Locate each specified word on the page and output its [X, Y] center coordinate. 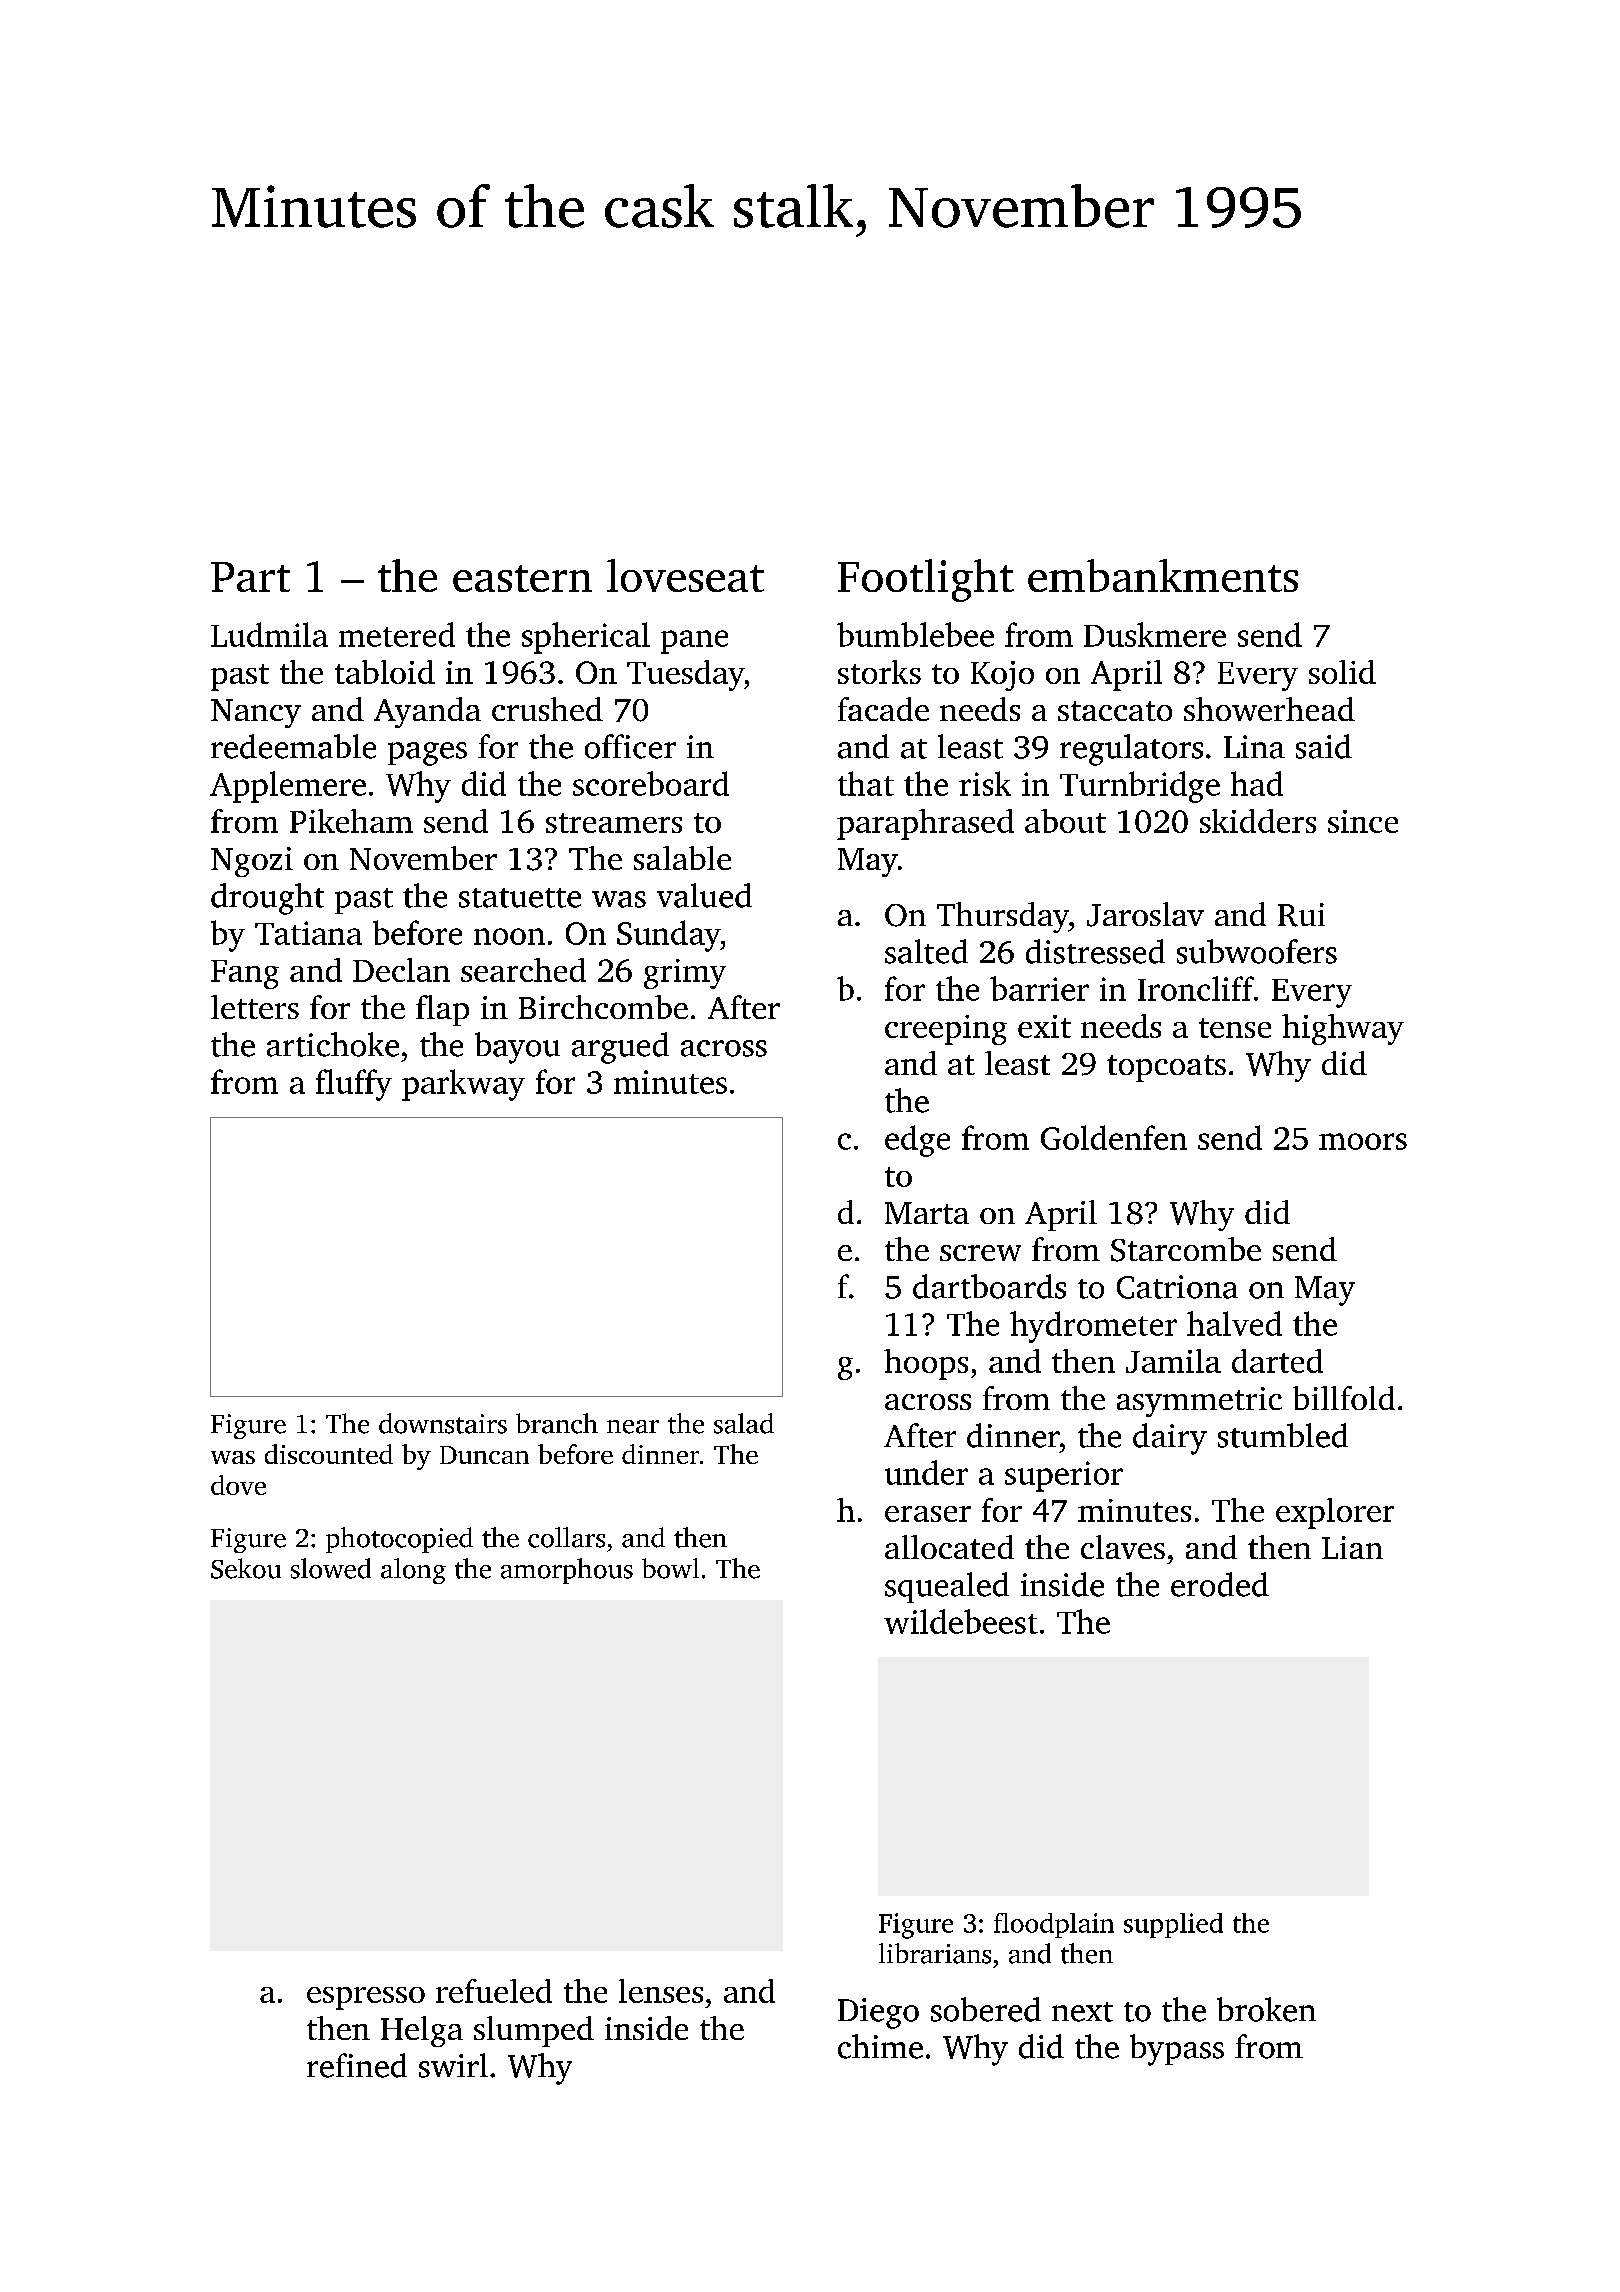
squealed [947, 1587]
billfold [1344, 1398]
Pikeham [351, 821]
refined [357, 2065]
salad [744, 1423]
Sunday [668, 936]
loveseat [685, 575]
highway [1343, 1029]
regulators [1131, 750]
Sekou [246, 1568]
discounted [329, 1454]
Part [250, 577]
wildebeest [961, 1621]
